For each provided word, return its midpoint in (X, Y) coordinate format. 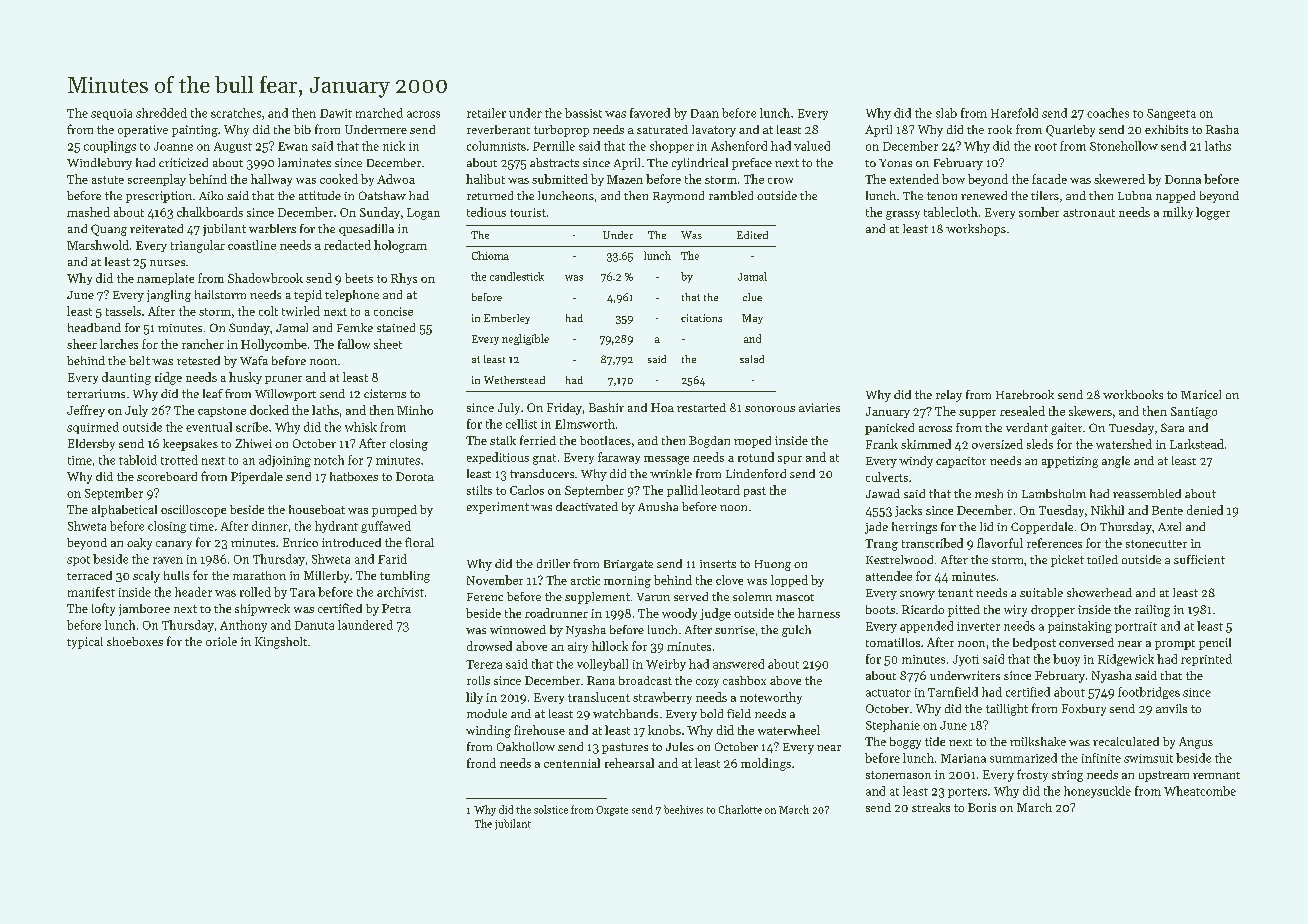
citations (701, 318)
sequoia (111, 114)
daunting (126, 378)
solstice (551, 809)
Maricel (1201, 394)
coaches (1108, 113)
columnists (496, 146)
